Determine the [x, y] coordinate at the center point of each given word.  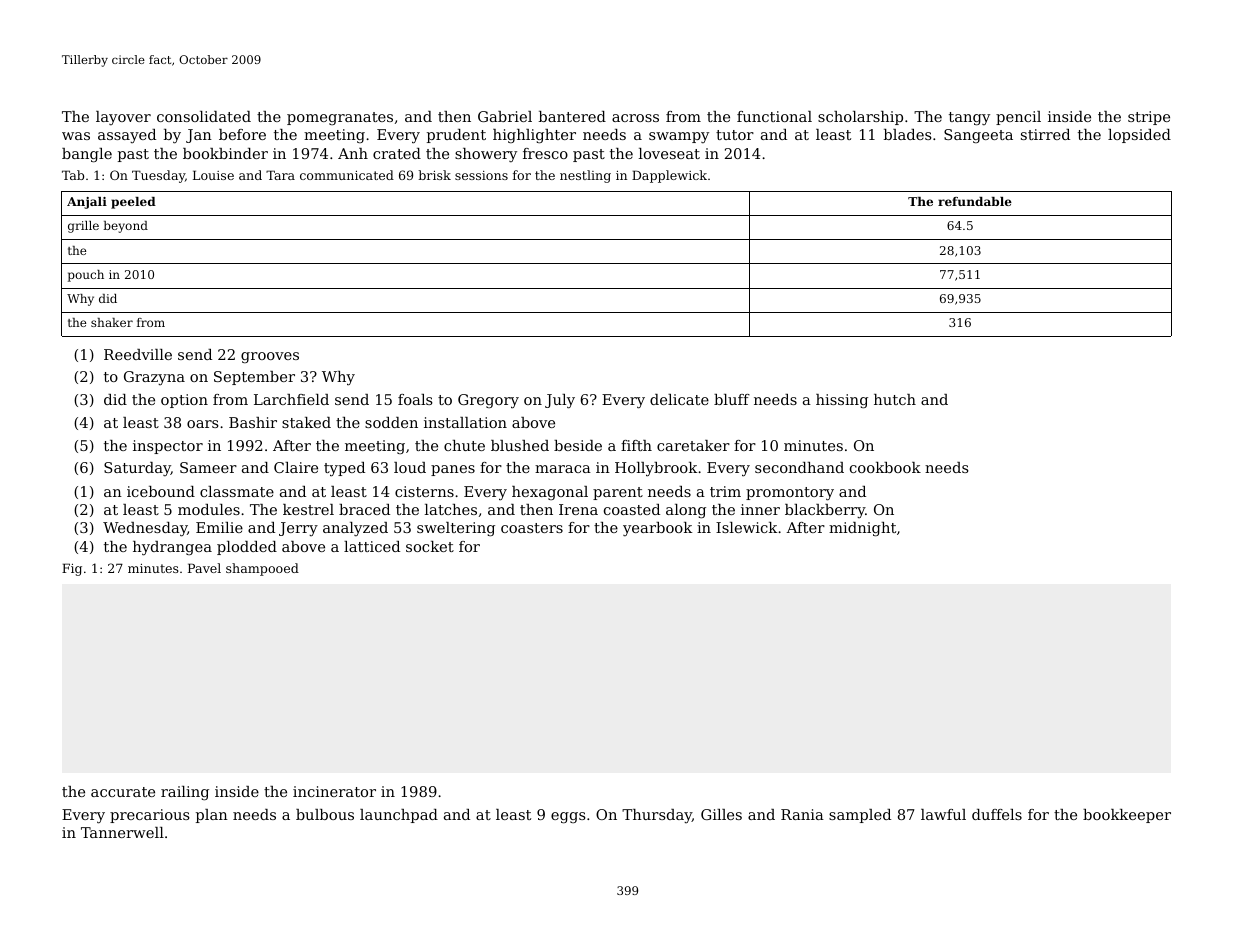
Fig [72, 569]
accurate [123, 792]
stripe [1149, 118]
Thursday [657, 816]
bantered [572, 116]
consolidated [204, 116]
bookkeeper [1127, 816]
